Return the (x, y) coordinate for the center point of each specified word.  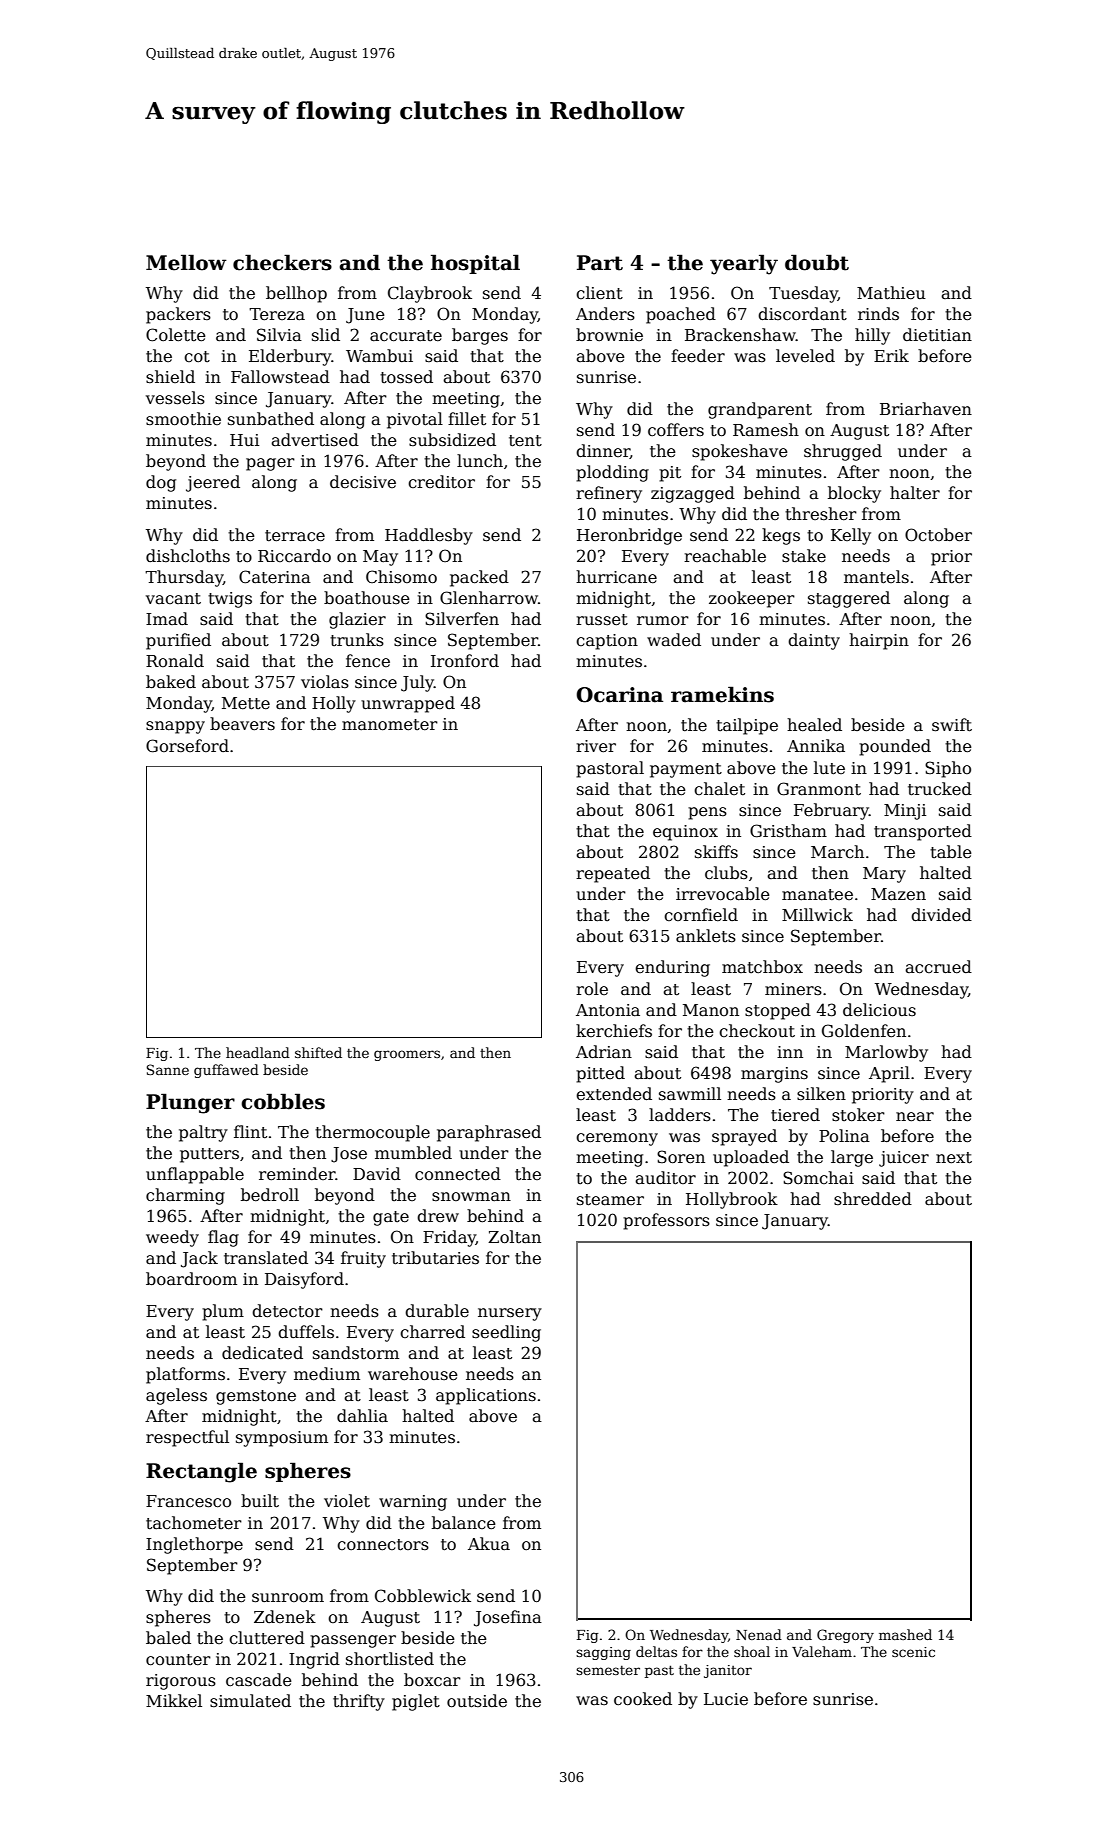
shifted (318, 1052)
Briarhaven (926, 409)
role (592, 988)
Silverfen (462, 619)
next (954, 1158)
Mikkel (174, 1701)
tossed (406, 377)
